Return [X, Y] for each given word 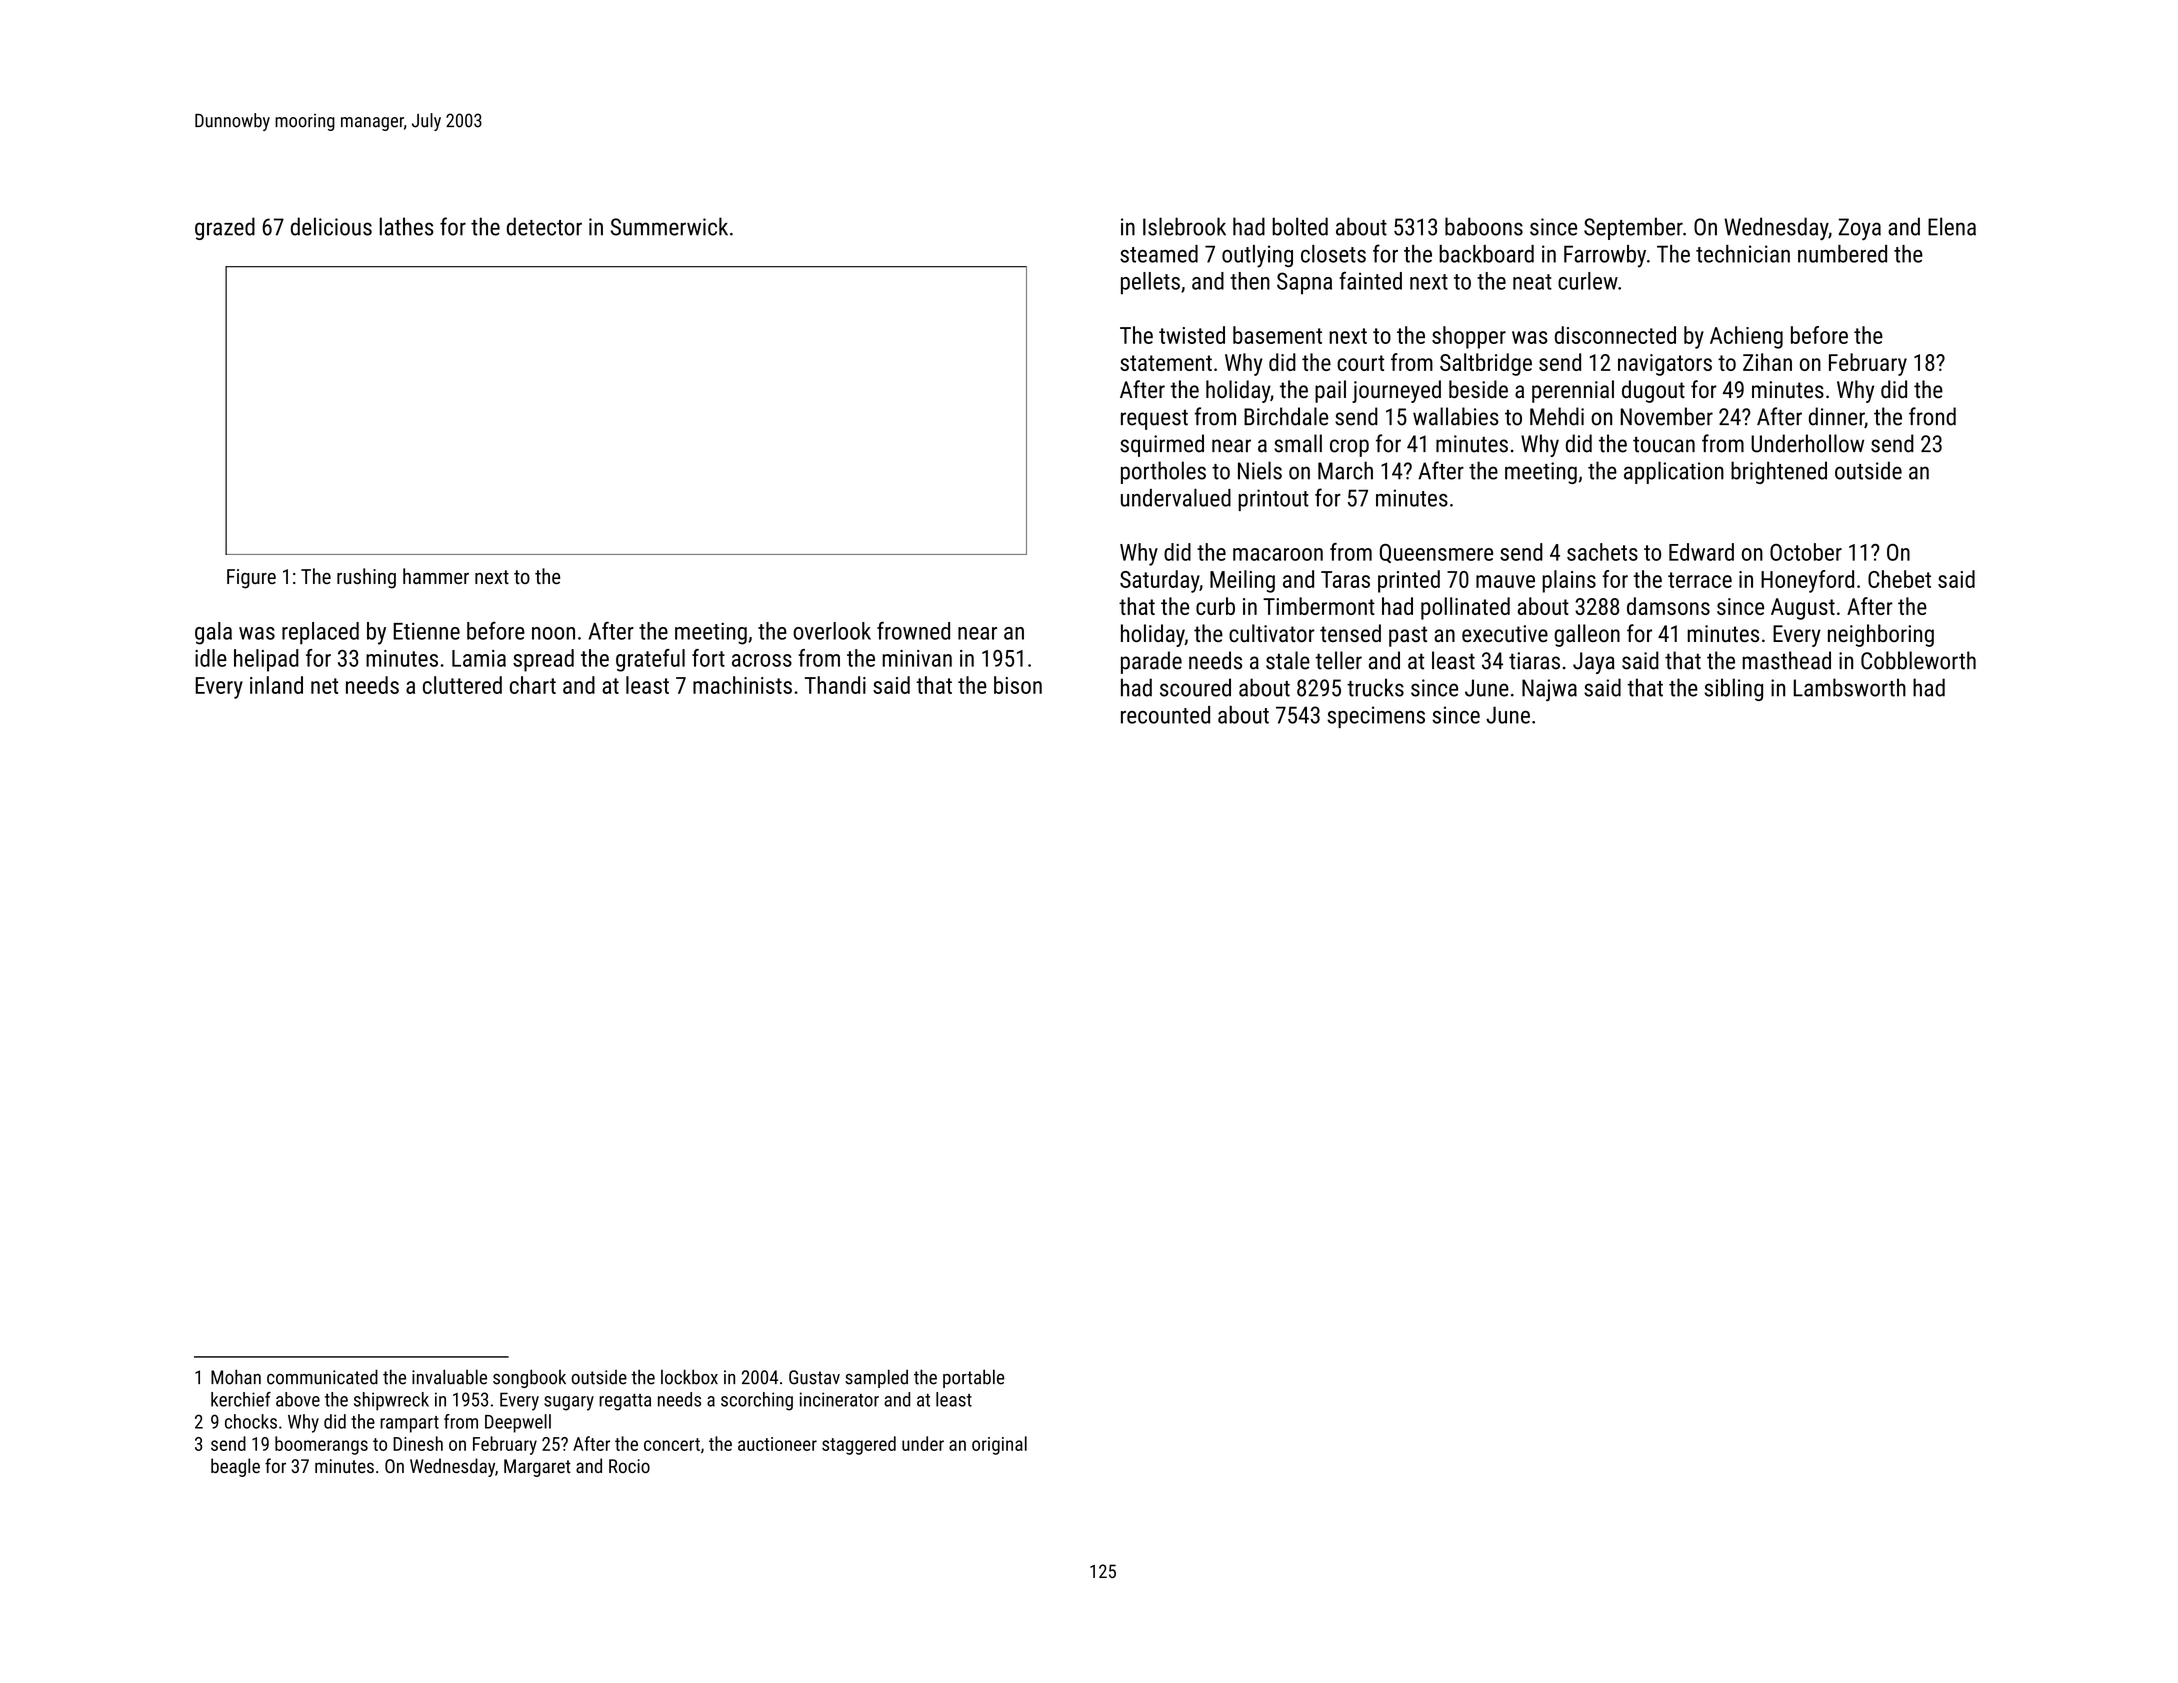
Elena [1952, 226]
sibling [1733, 689]
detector [544, 226]
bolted [1300, 226]
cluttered [462, 685]
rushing [366, 578]
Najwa [1549, 690]
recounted [1165, 715]
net [324, 686]
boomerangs [321, 1445]
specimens [1376, 717]
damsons [1668, 606]
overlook [832, 631]
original [999, 1445]
